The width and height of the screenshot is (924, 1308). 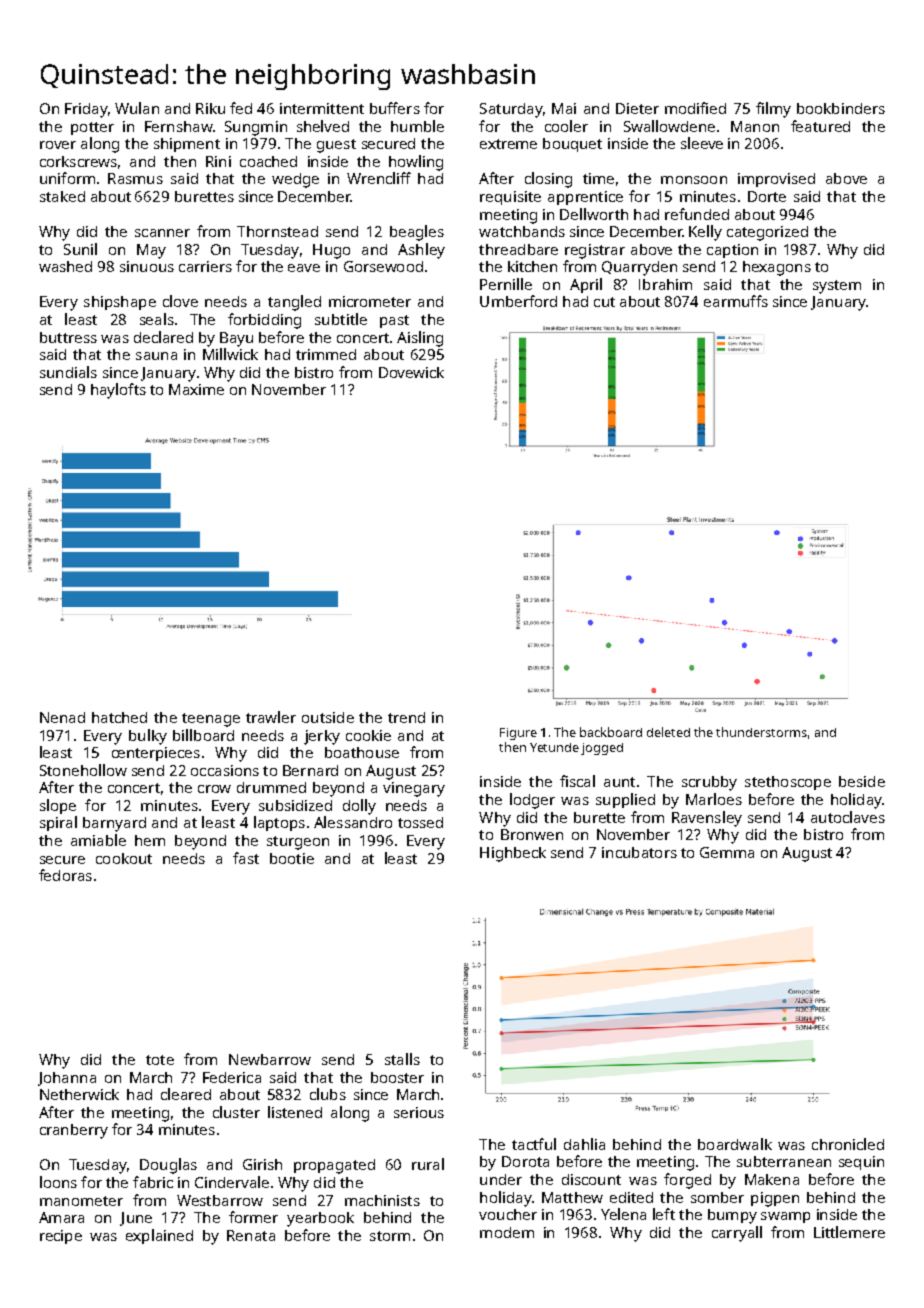 What do you see at coordinates (534, 1144) in the screenshot?
I see `tactful` at bounding box center [534, 1144].
